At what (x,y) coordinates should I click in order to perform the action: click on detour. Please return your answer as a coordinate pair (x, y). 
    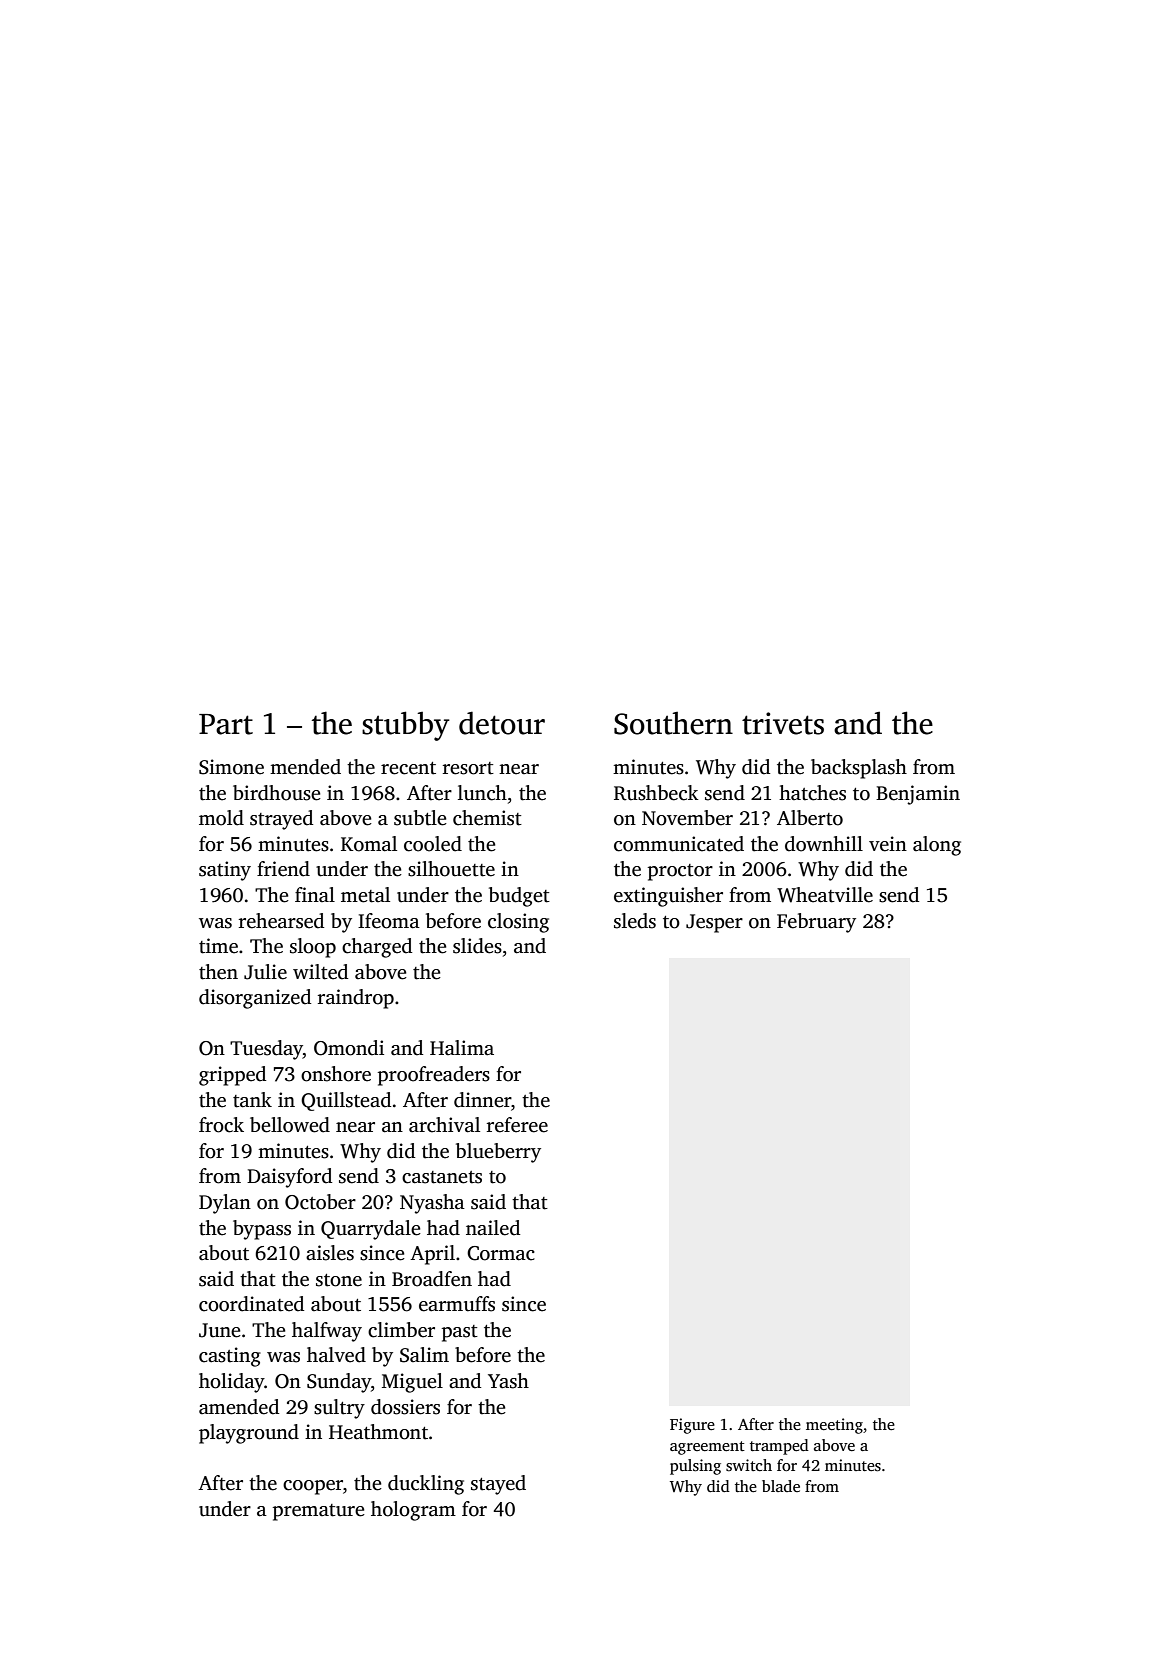
    Looking at the image, I should click on (502, 723).
